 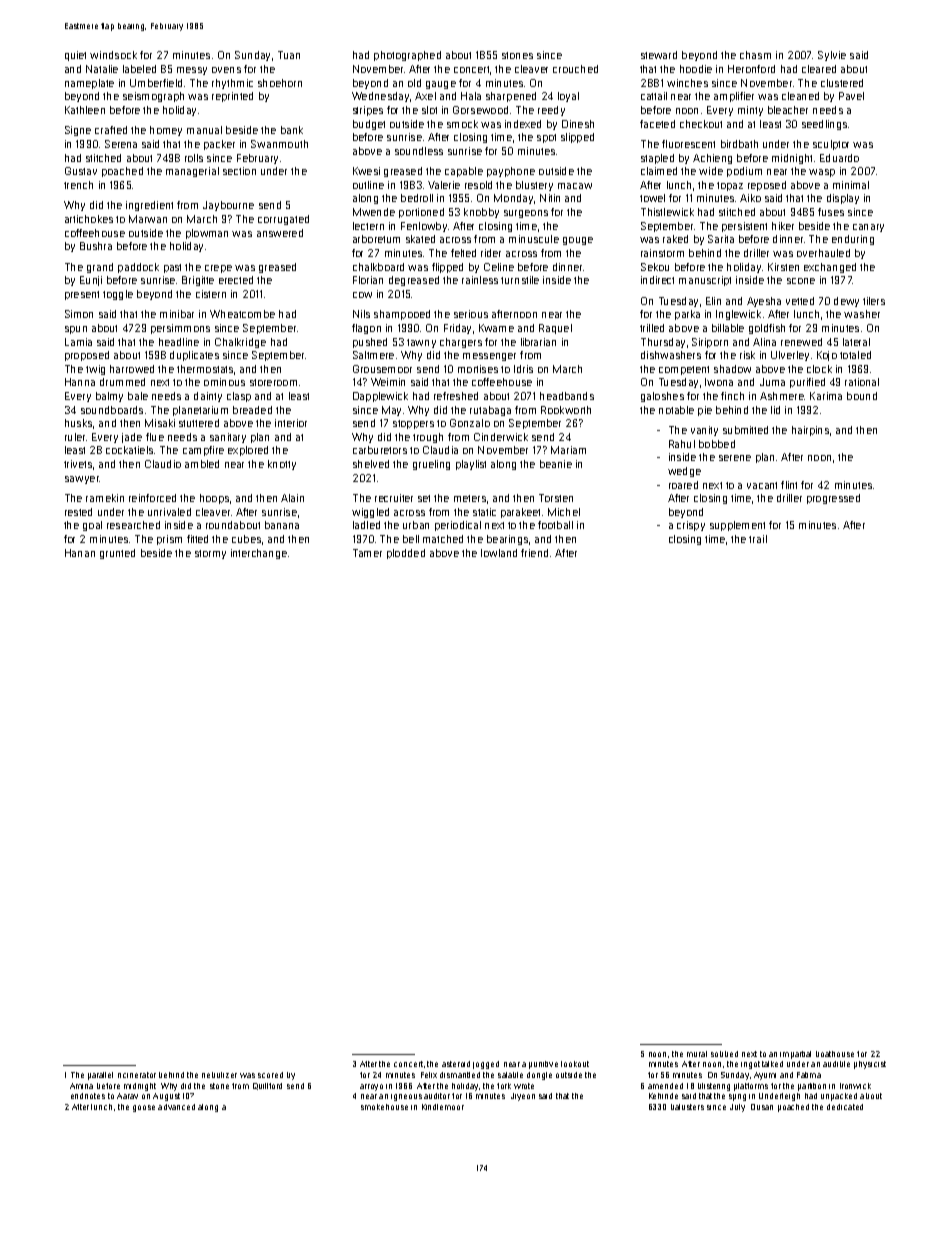 What do you see at coordinates (367, 553) in the screenshot?
I see `Tamer` at bounding box center [367, 553].
